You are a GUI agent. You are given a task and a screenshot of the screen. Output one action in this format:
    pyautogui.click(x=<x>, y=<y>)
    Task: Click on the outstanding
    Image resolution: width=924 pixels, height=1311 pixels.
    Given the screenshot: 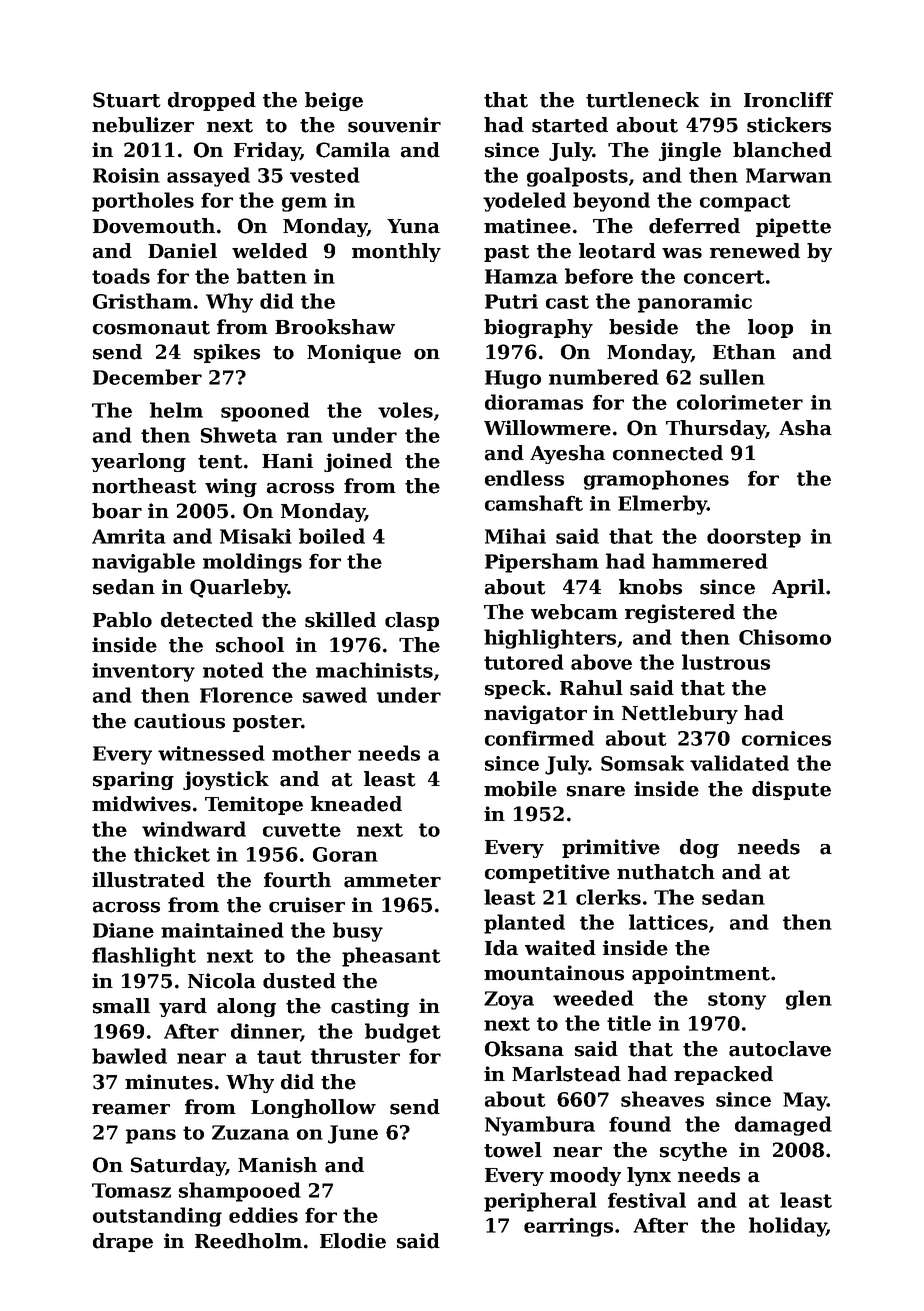 What is the action you would take?
    pyautogui.click(x=157, y=1217)
